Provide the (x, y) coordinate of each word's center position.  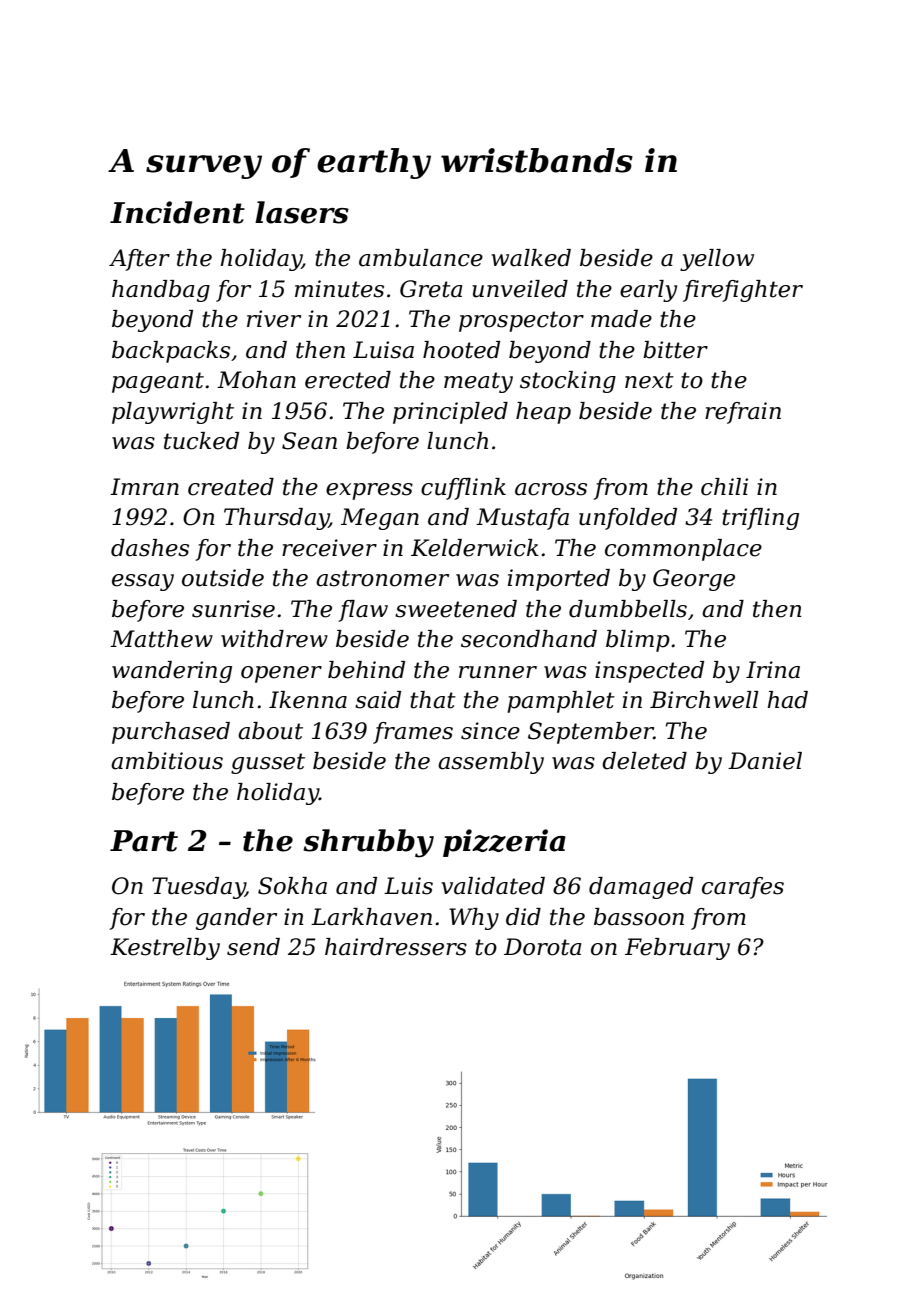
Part (144, 841)
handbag (161, 291)
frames (413, 733)
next (649, 380)
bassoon (639, 917)
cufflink (463, 489)
